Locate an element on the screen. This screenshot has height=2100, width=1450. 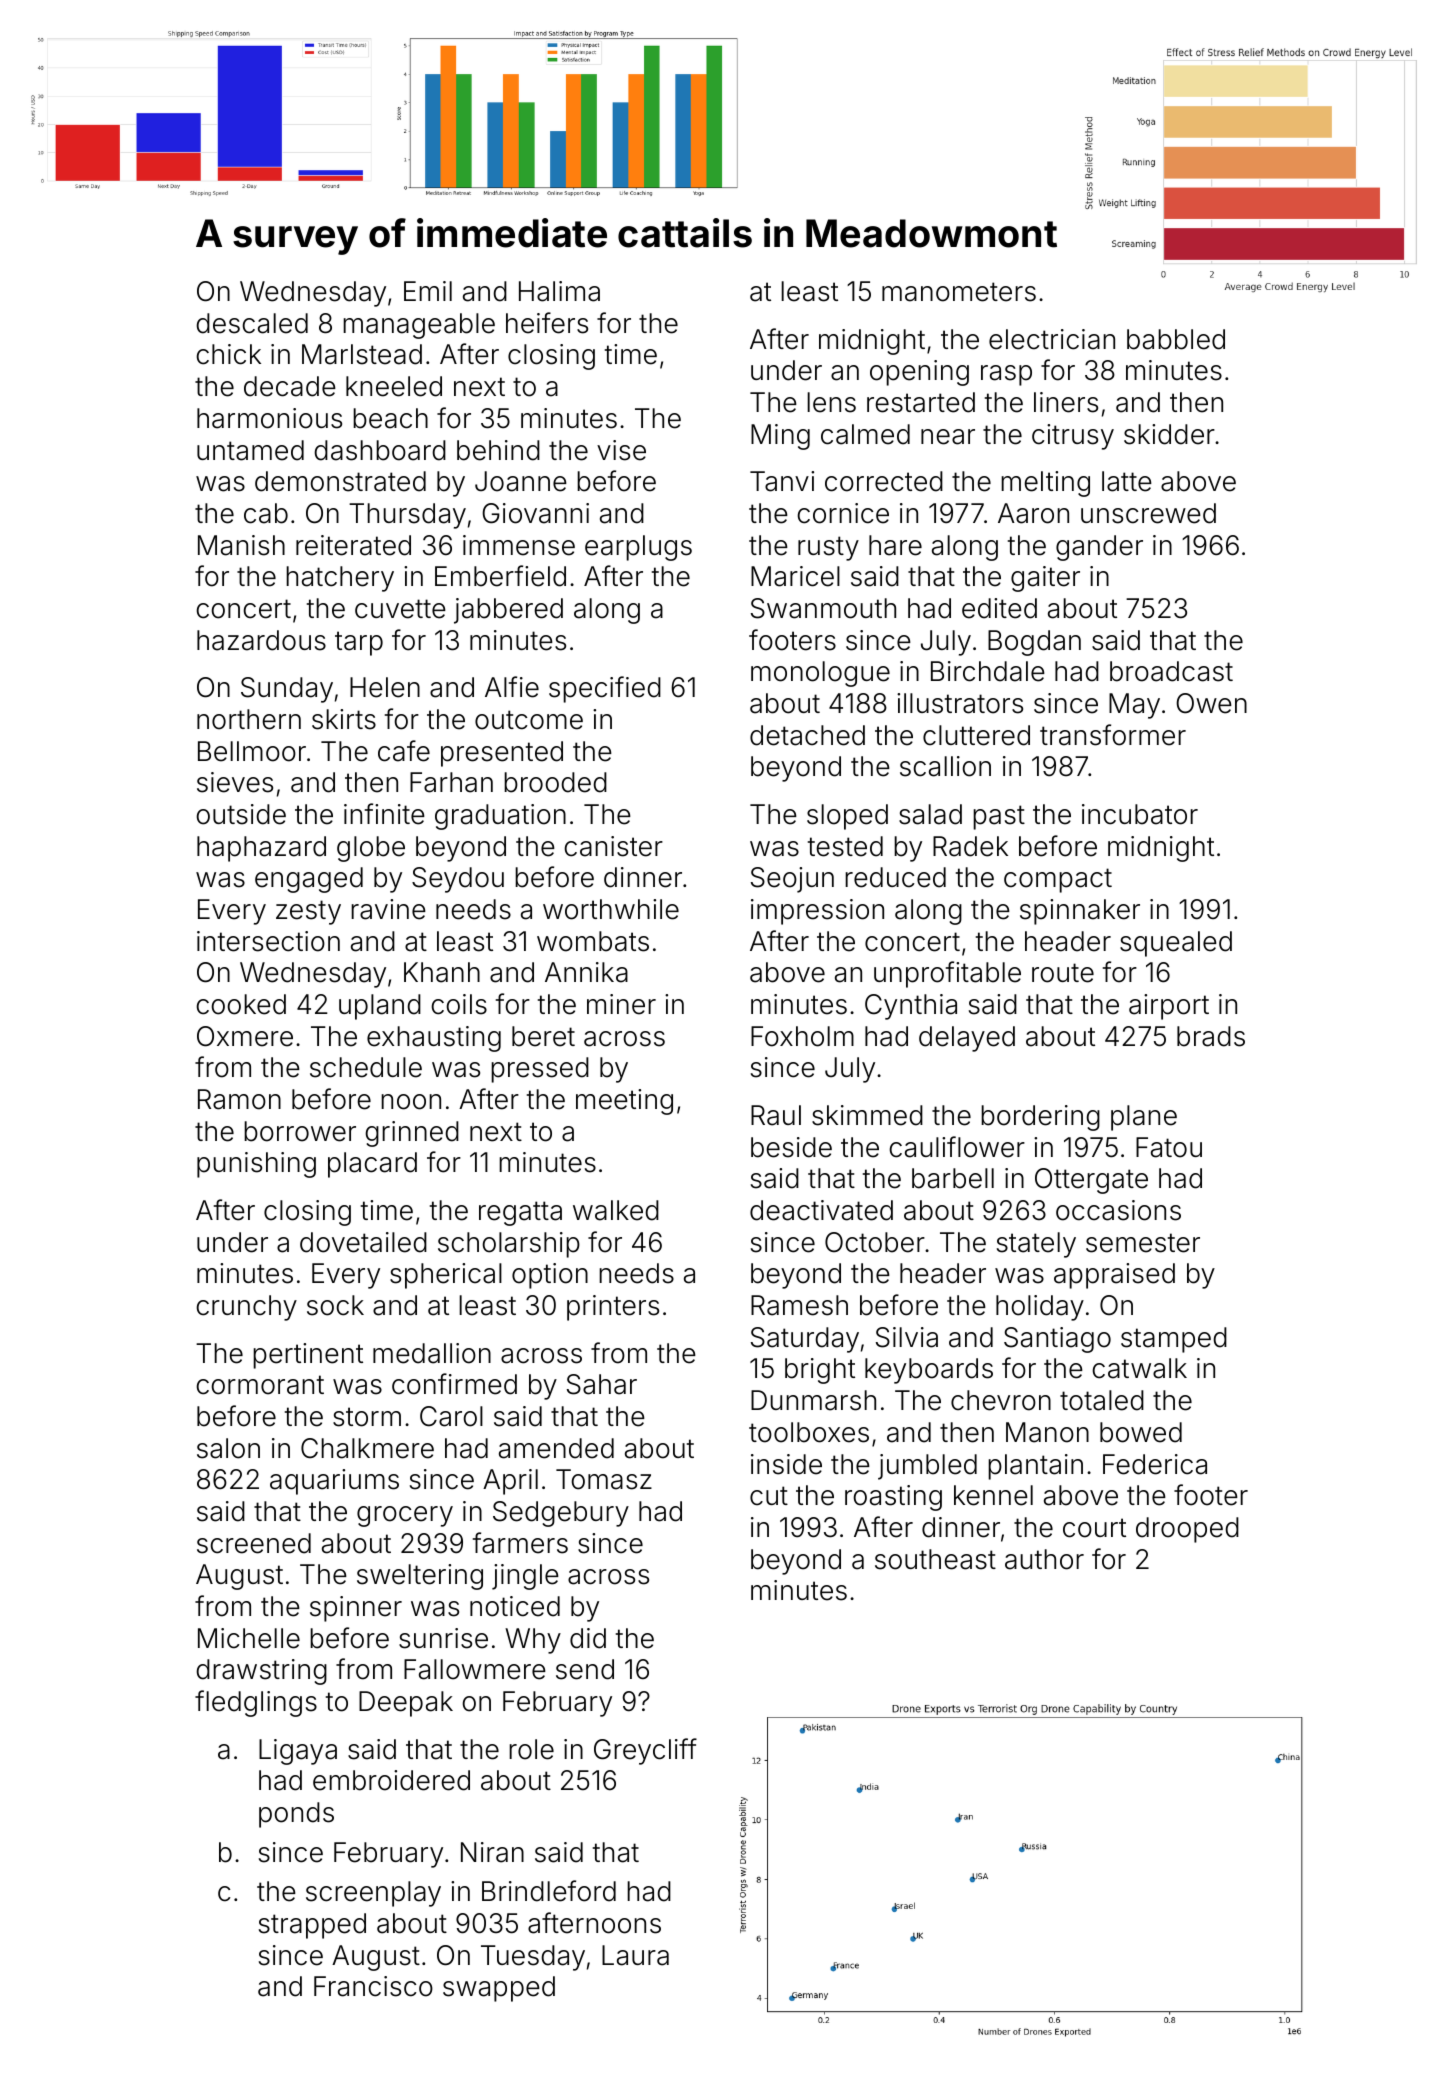
broadcast is located at coordinates (1171, 671).
